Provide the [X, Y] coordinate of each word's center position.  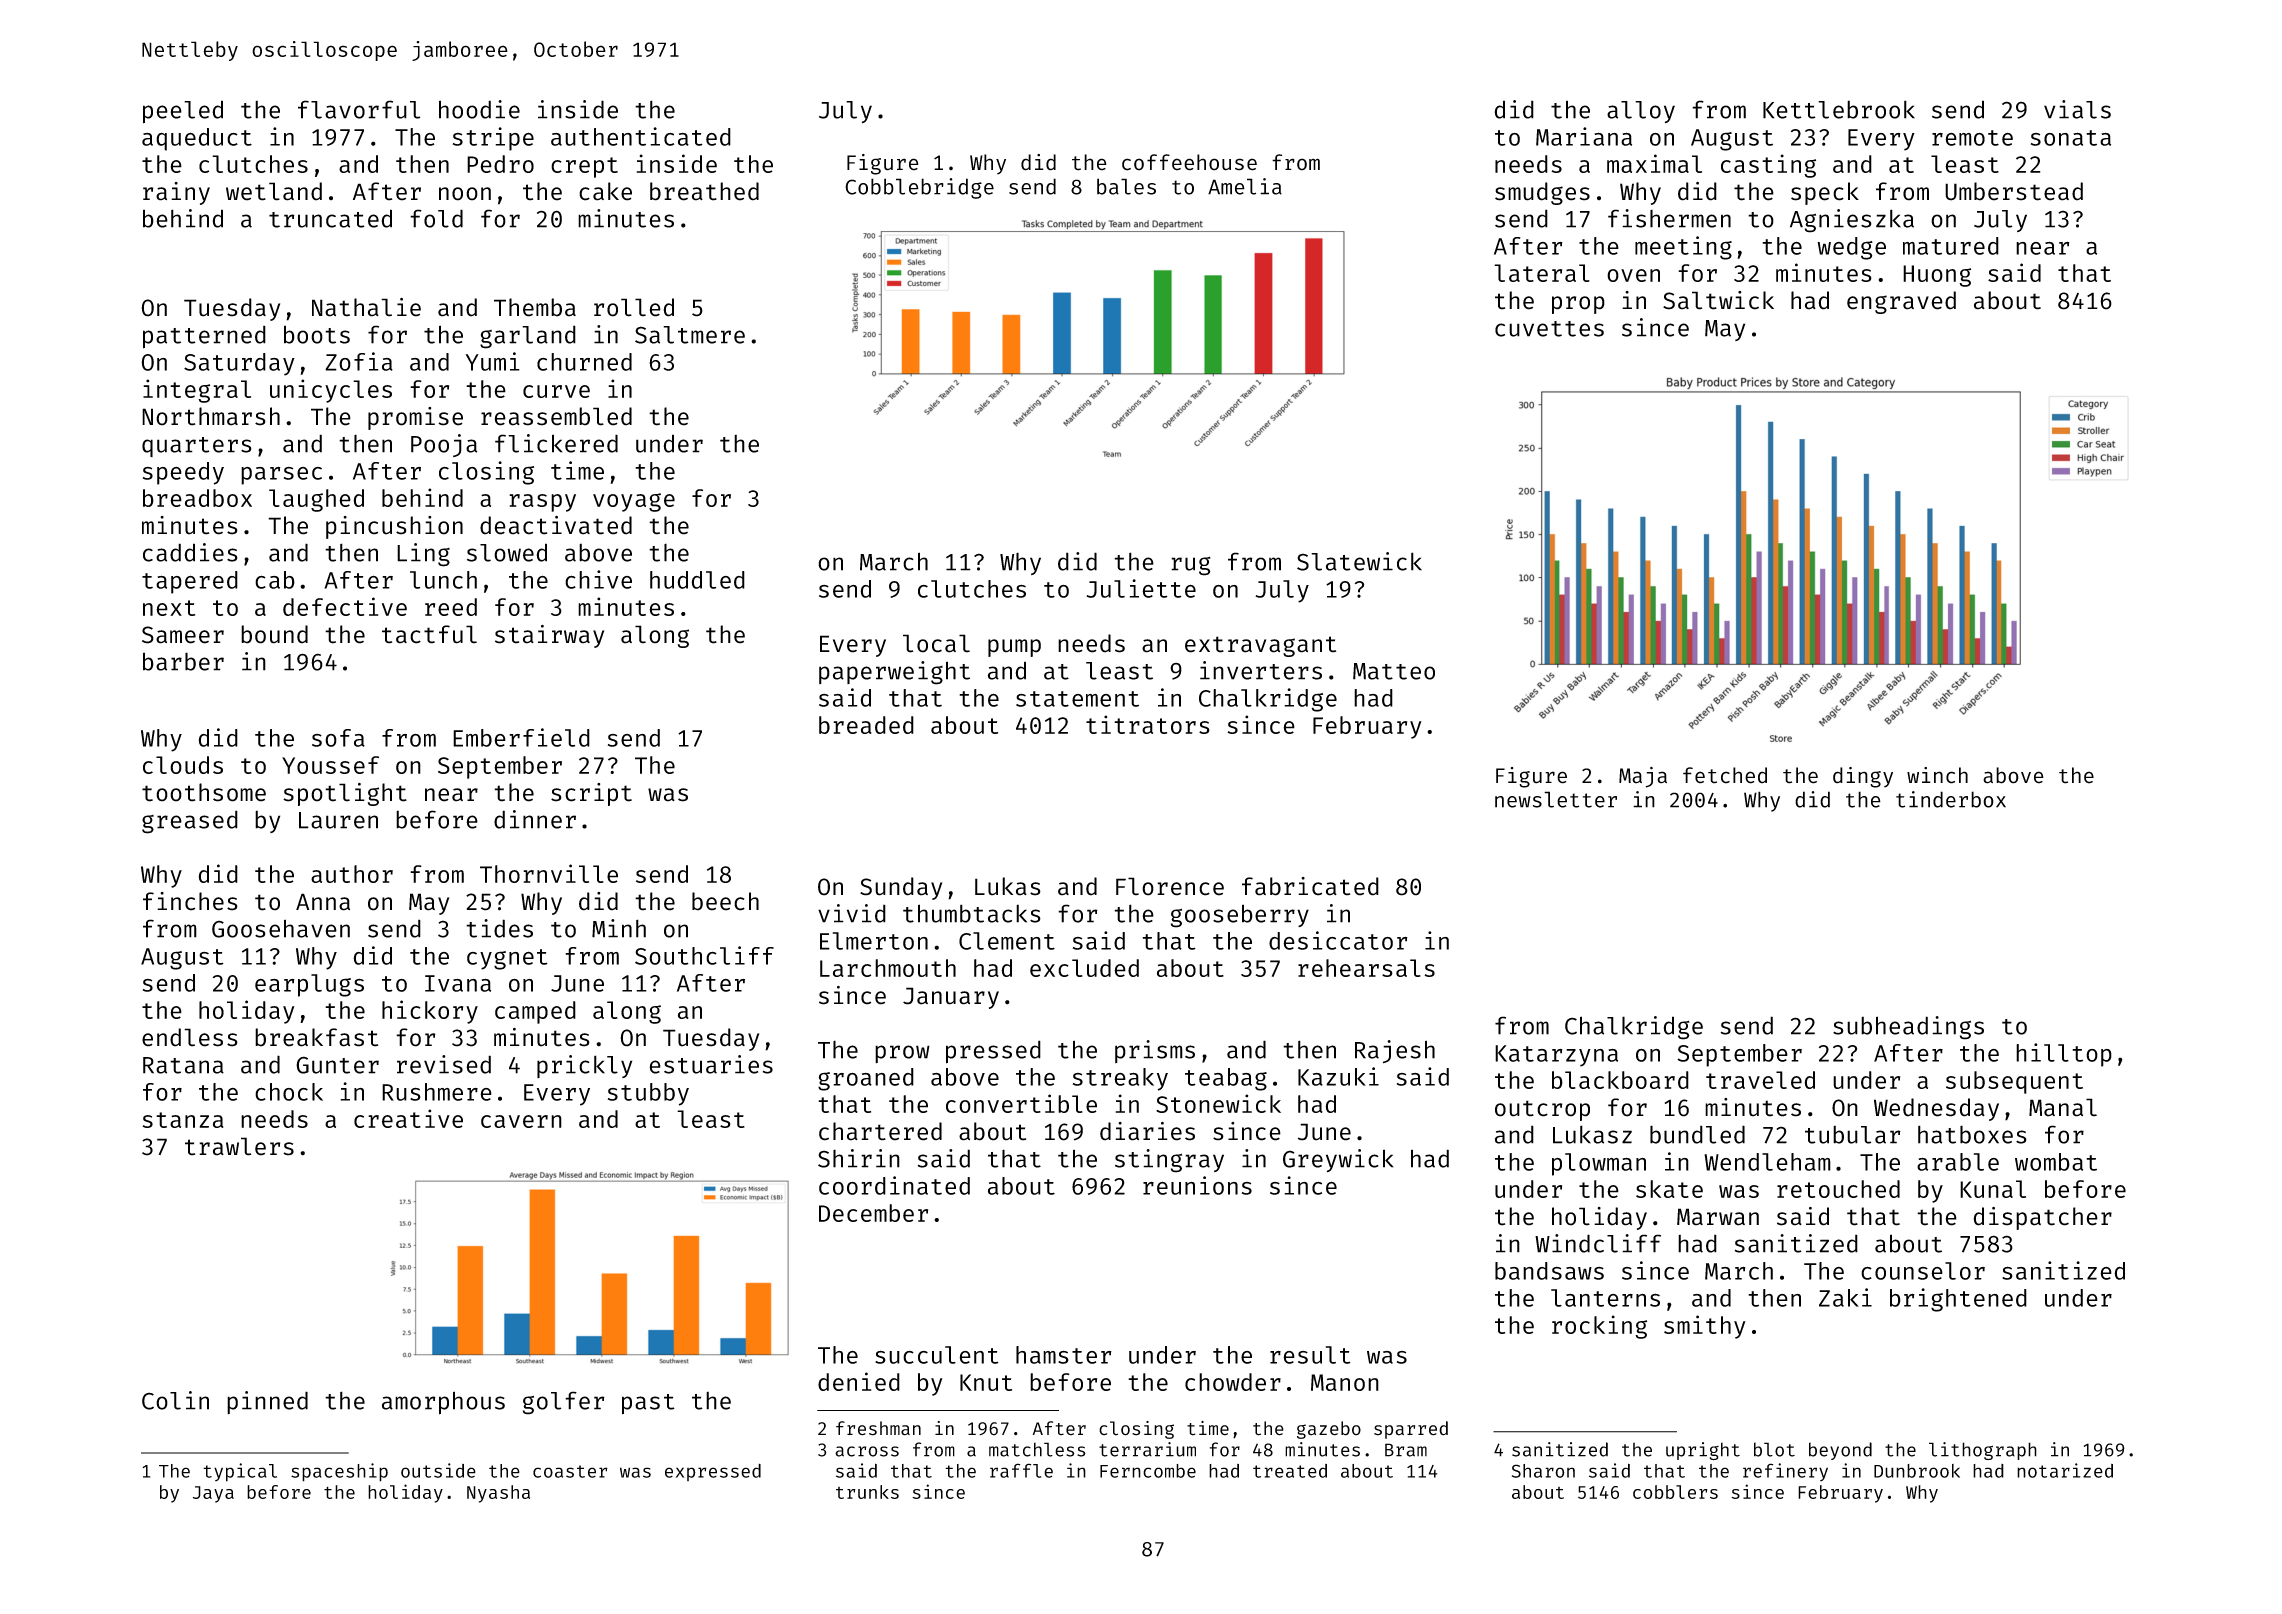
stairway [549, 636]
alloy [1641, 112]
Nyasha [498, 1494]
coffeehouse [1189, 162]
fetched [1725, 775]
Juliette [1141, 588]
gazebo [1329, 1430]
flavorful [359, 109]
